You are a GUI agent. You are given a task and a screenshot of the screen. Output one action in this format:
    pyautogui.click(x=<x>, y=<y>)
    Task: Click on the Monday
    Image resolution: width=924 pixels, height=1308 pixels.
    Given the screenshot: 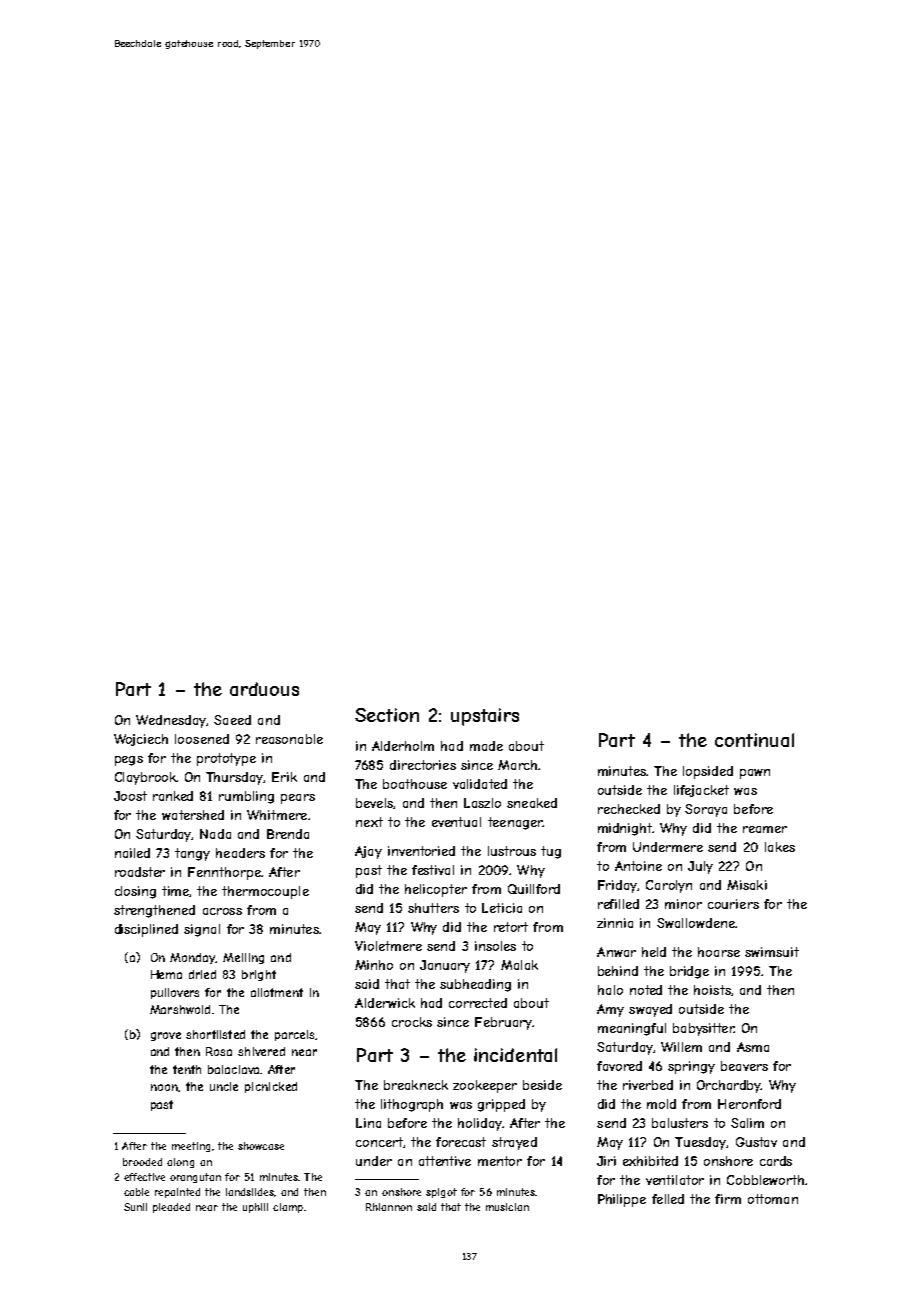 What is the action you would take?
    pyautogui.click(x=193, y=958)
